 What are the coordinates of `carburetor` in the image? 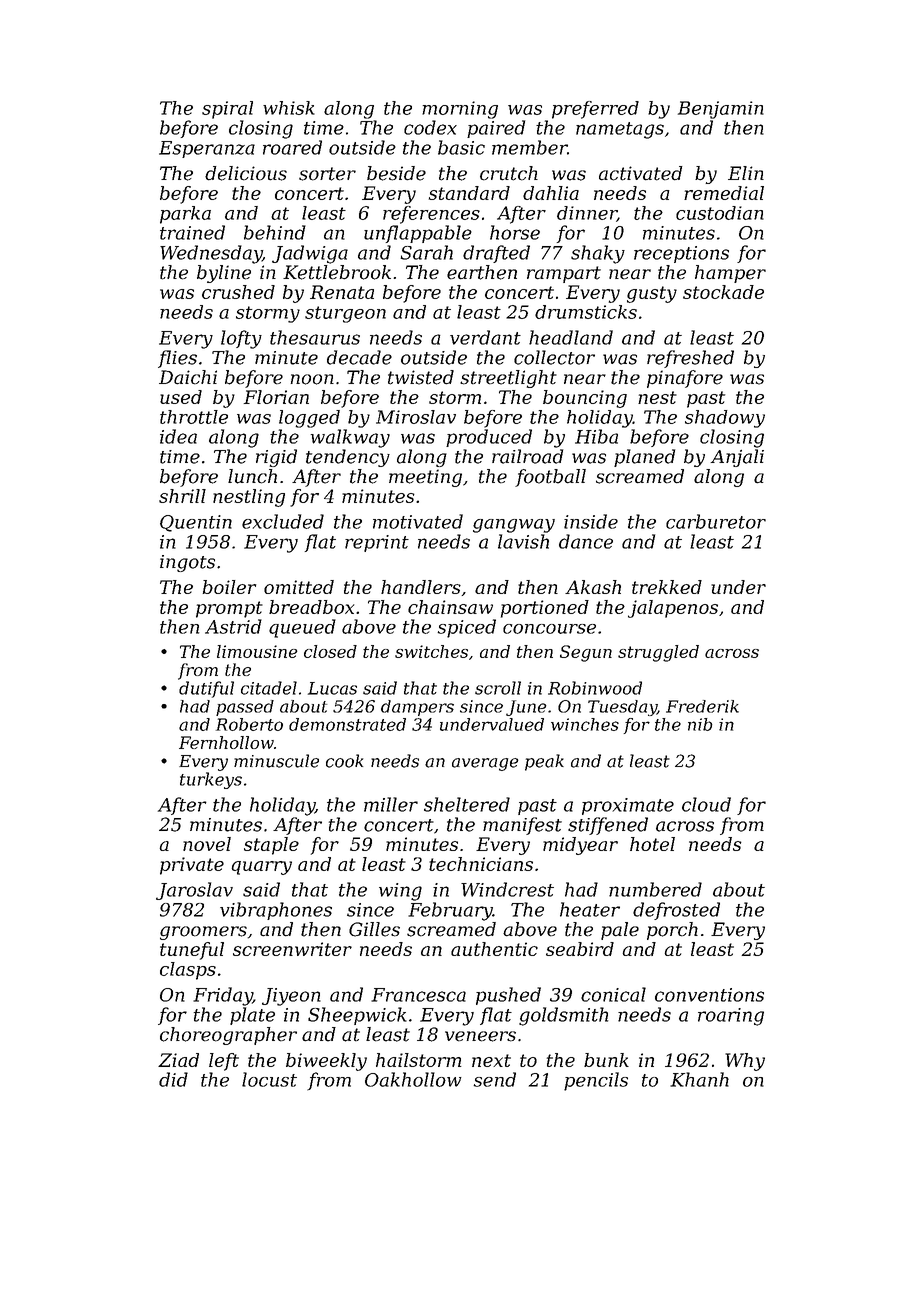 It's located at (716, 521).
